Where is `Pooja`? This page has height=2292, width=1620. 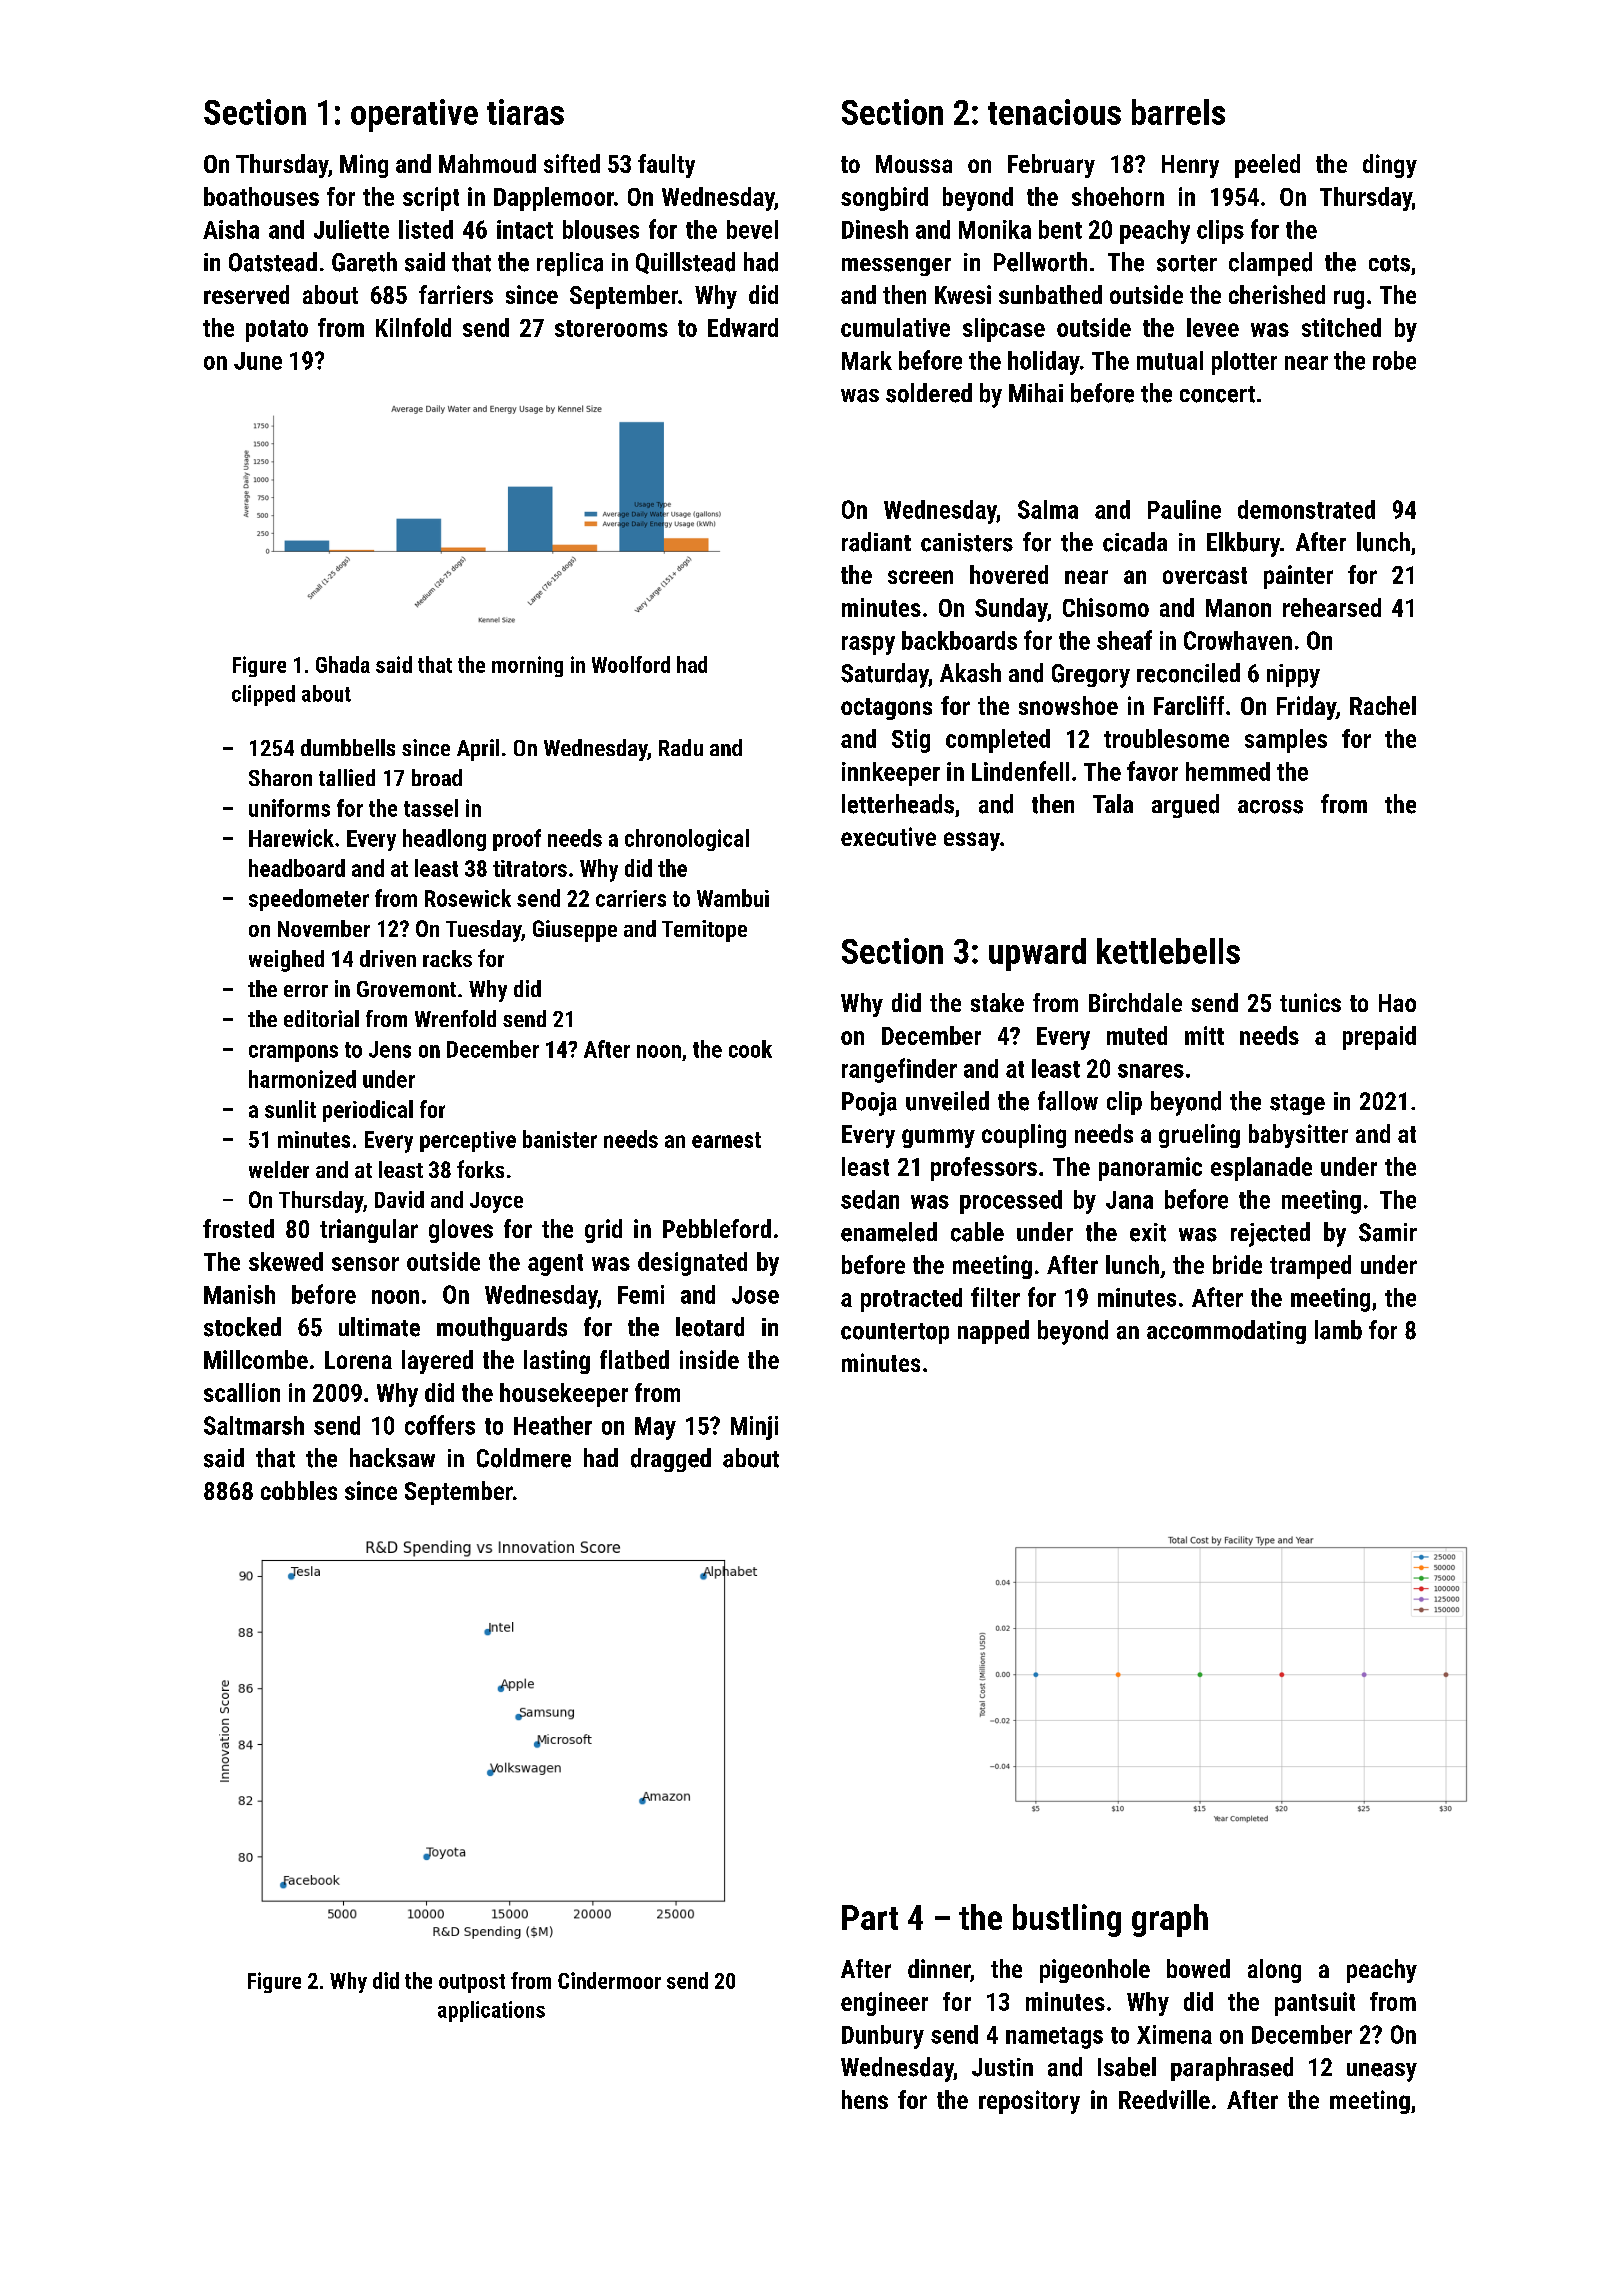 Pooja is located at coordinates (869, 1104).
